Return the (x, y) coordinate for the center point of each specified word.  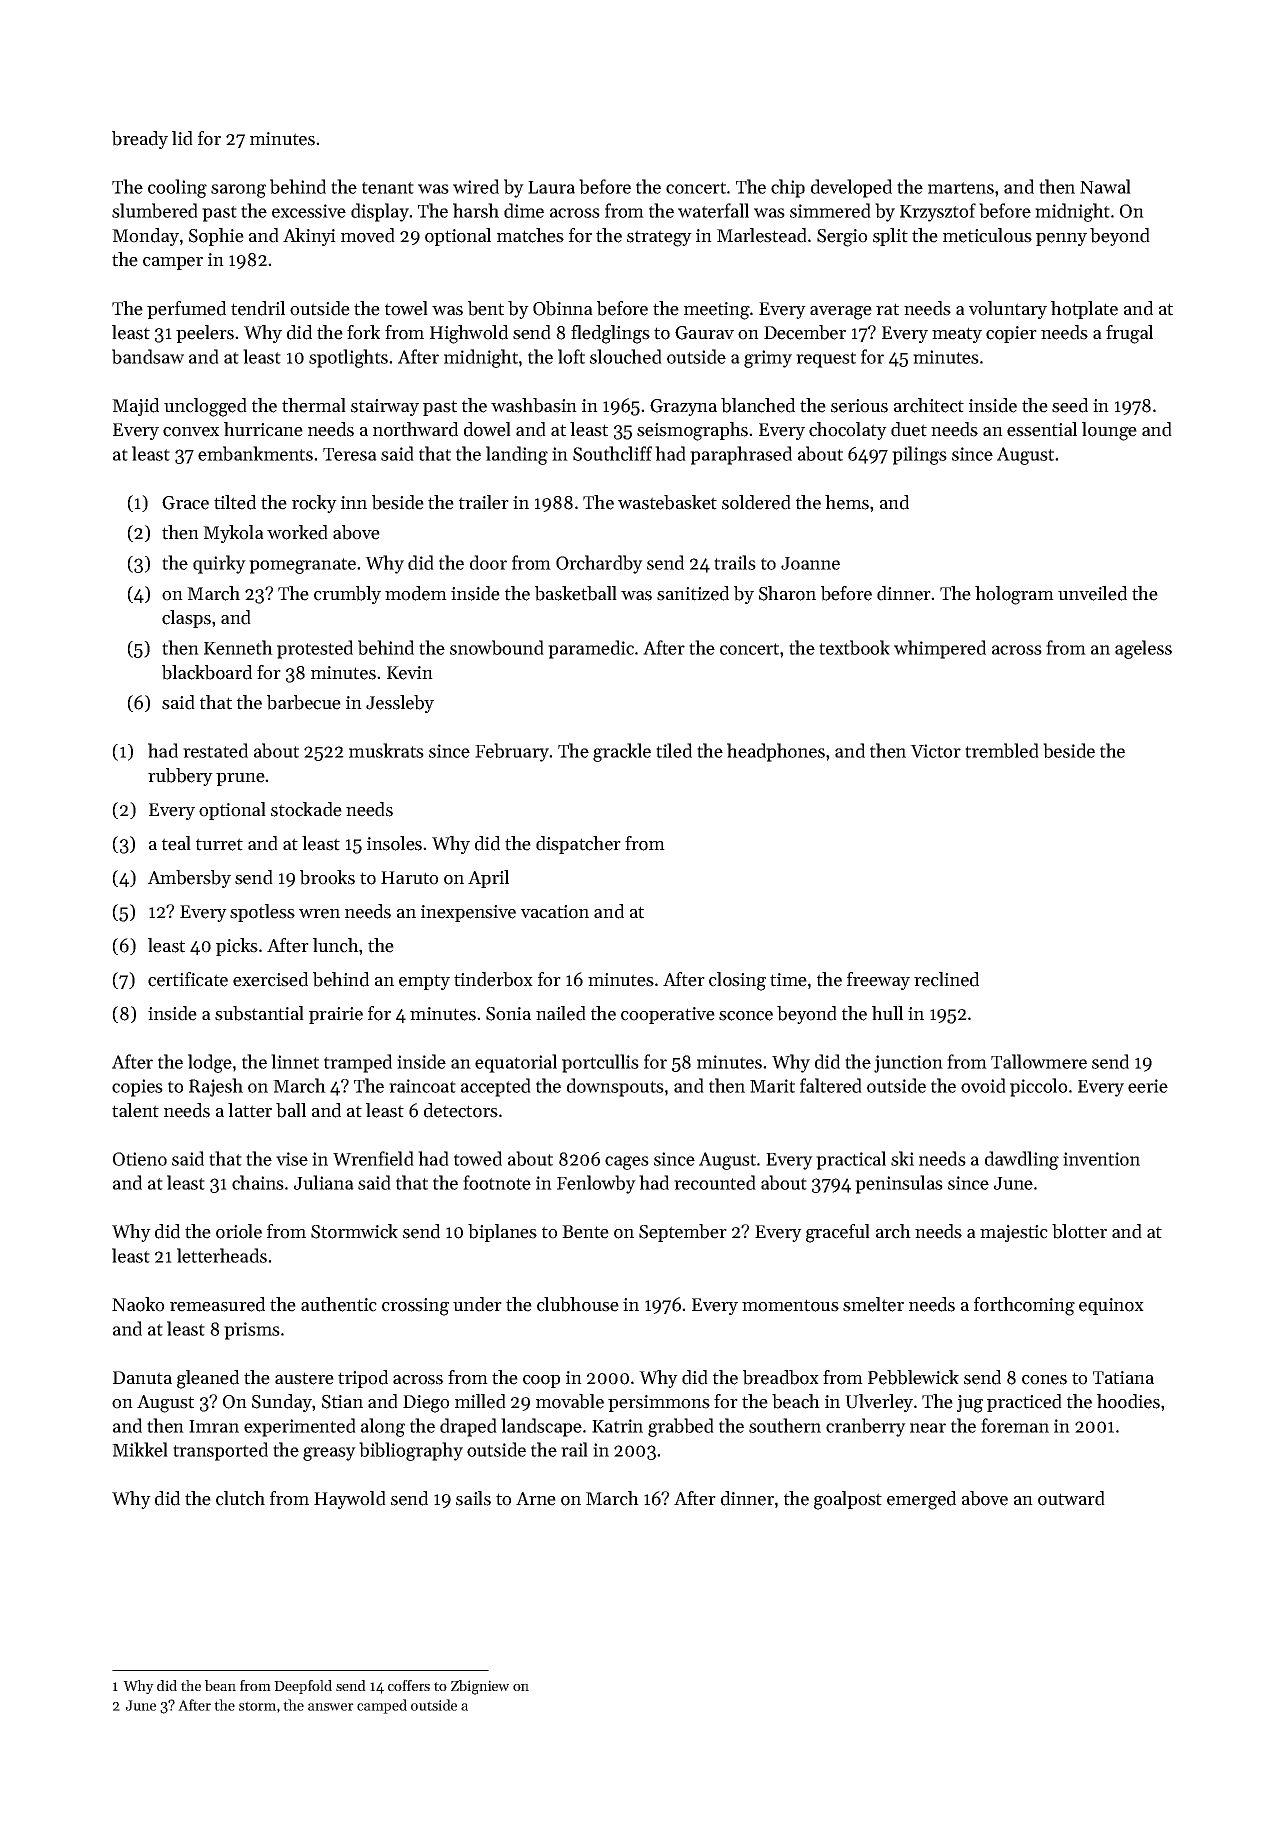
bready (140, 140)
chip (788, 188)
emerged (921, 1500)
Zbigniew (480, 1687)
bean (220, 1685)
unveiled (1092, 593)
